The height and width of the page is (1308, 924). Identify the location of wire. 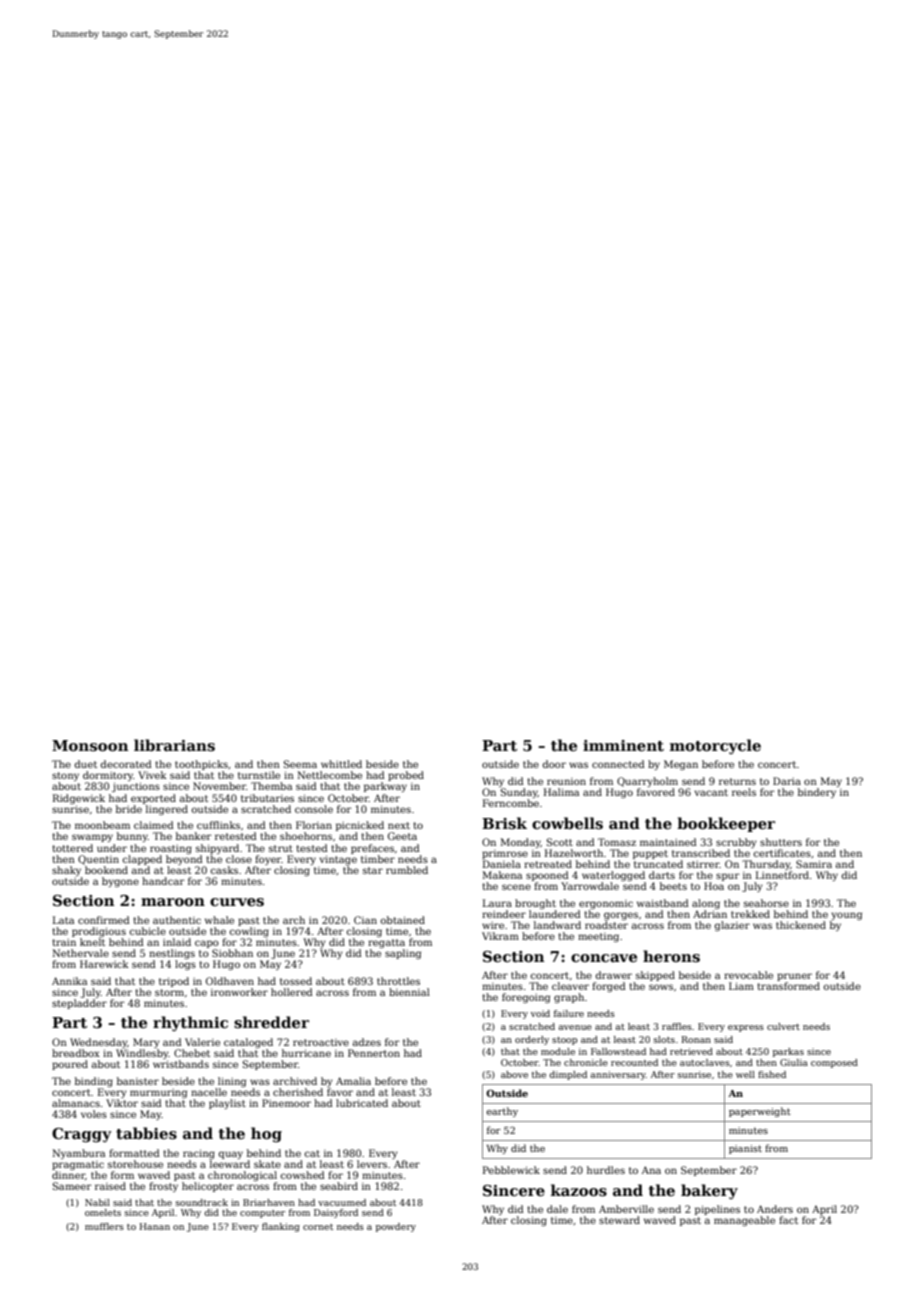
(493, 925).
